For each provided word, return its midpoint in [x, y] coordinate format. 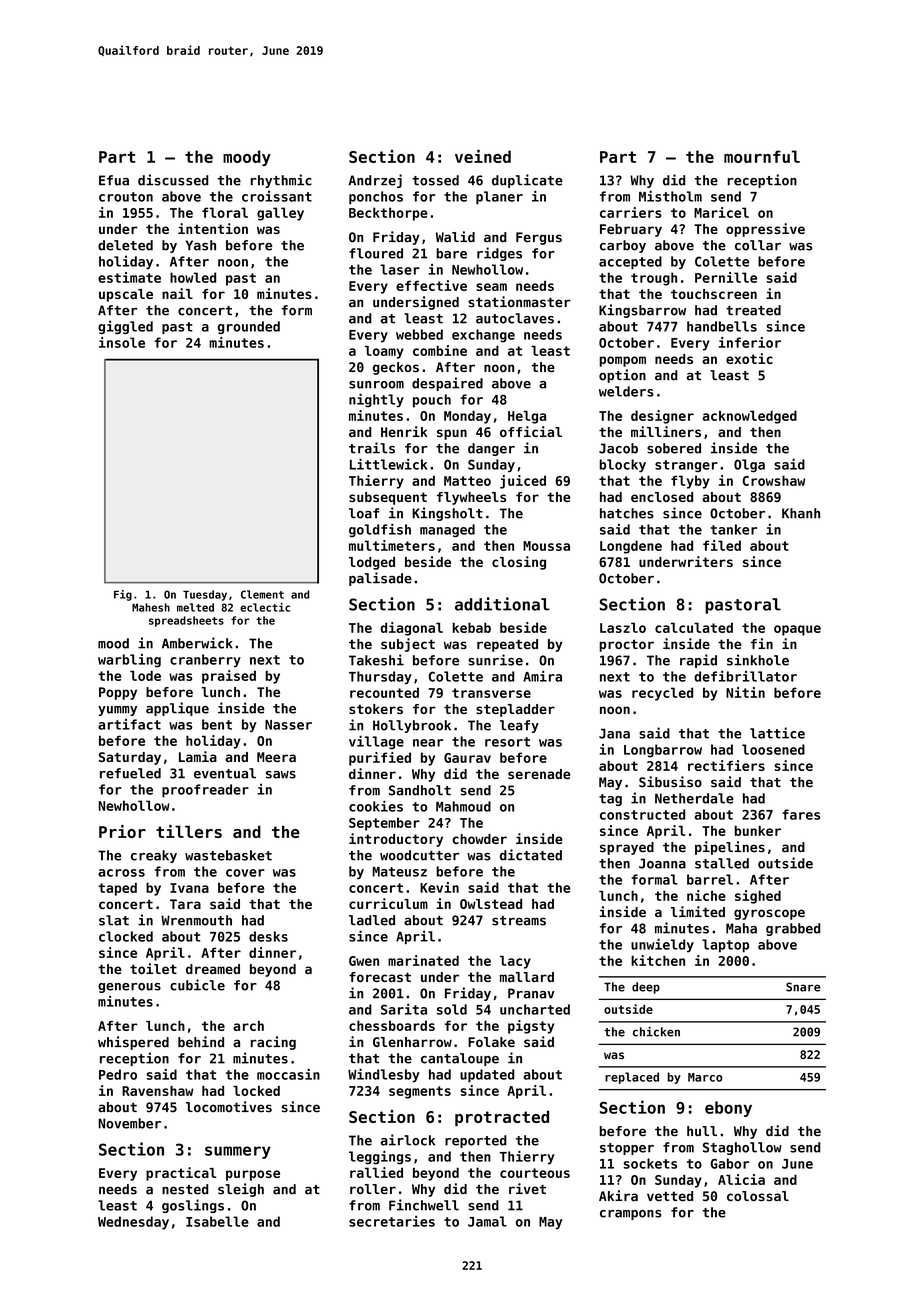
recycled [662, 694]
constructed [642, 814]
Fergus [539, 238]
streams [519, 921]
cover [245, 873]
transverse [491, 693]
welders [626, 391]
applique [177, 709]
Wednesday [133, 1223]
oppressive [765, 230]
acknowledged [749, 417]
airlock [408, 1140]
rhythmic [281, 181]
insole [122, 342]
